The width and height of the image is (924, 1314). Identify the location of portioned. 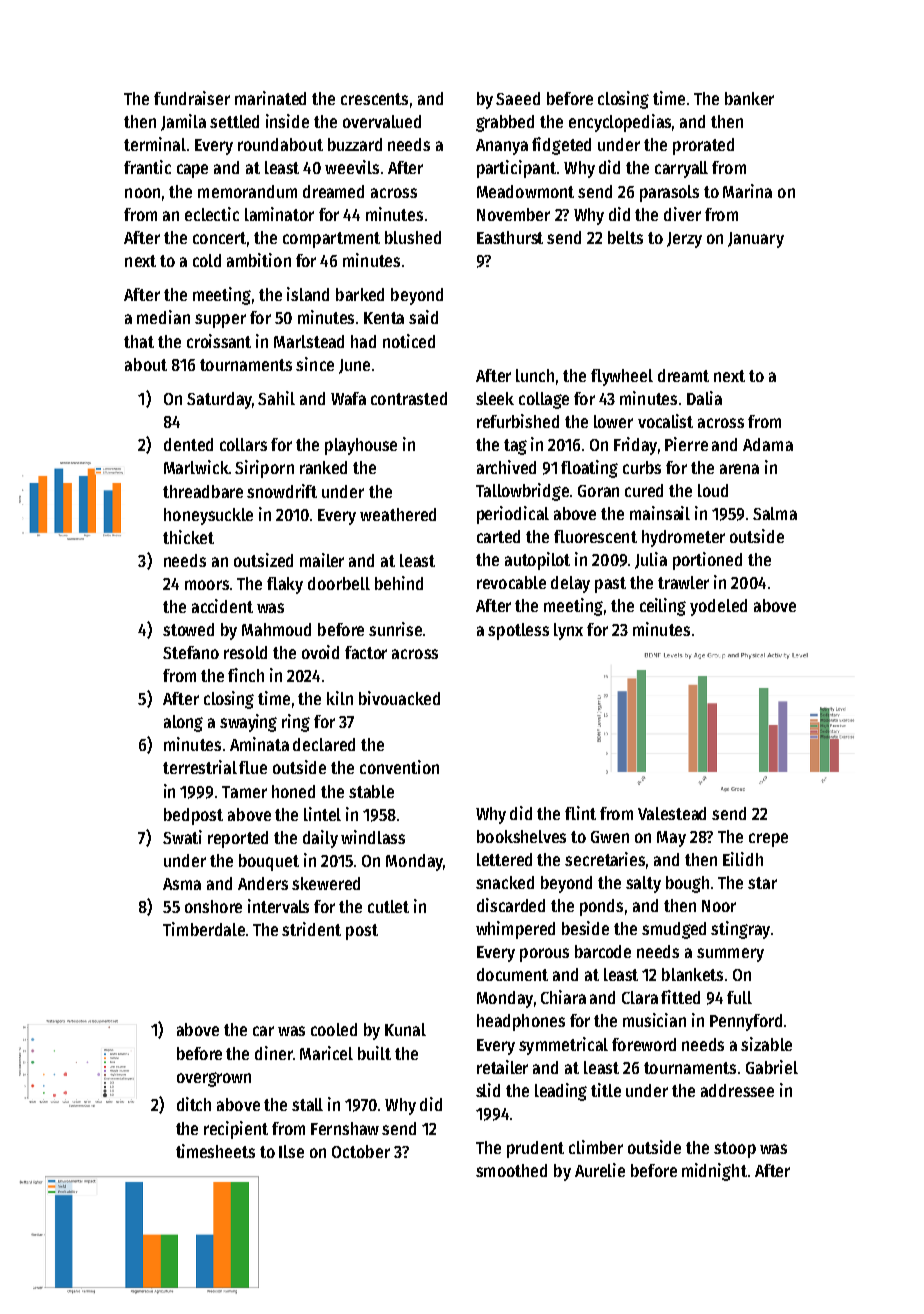
(707, 561).
